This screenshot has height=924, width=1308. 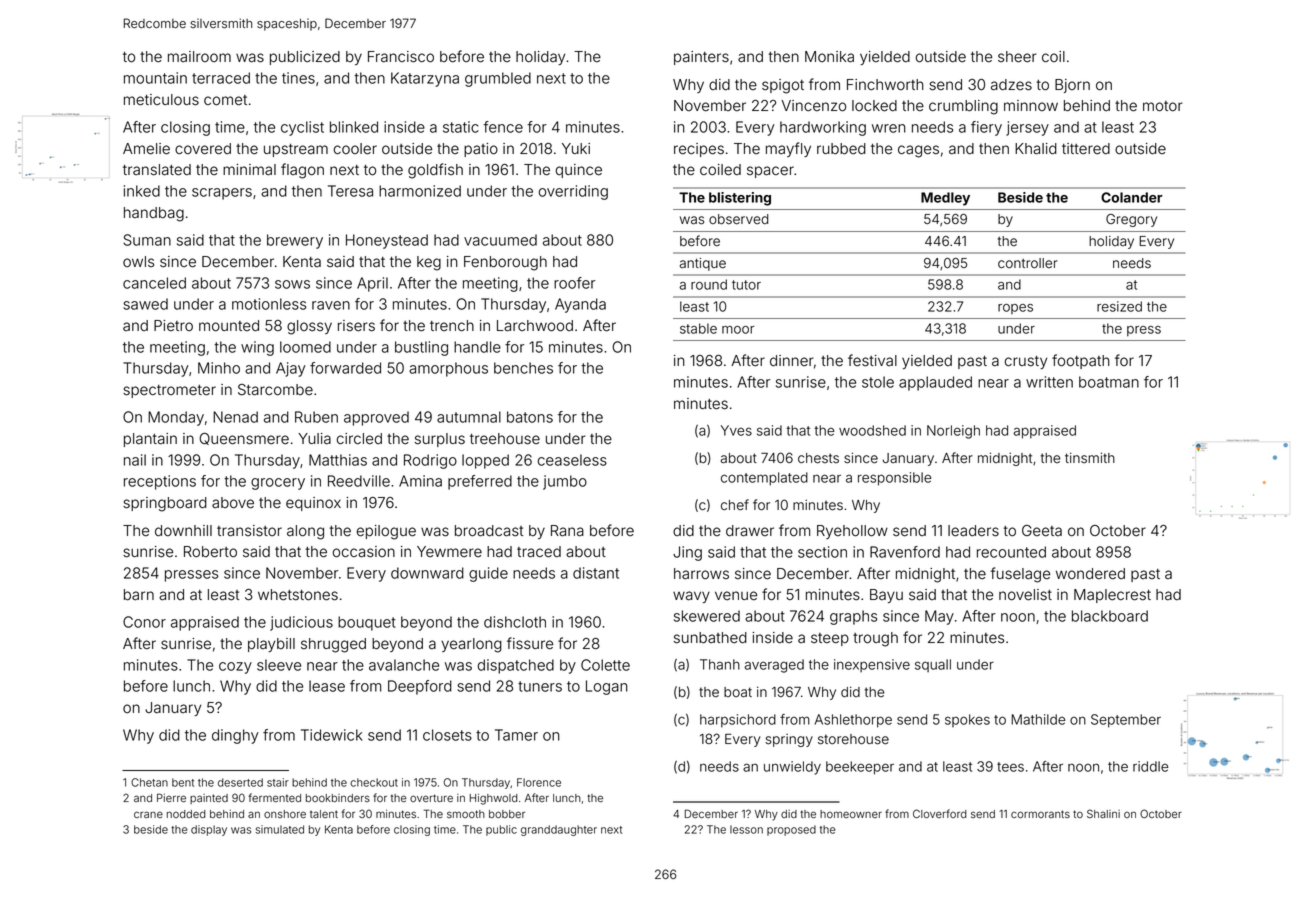 What do you see at coordinates (155, 78) in the screenshot?
I see `mountain` at bounding box center [155, 78].
